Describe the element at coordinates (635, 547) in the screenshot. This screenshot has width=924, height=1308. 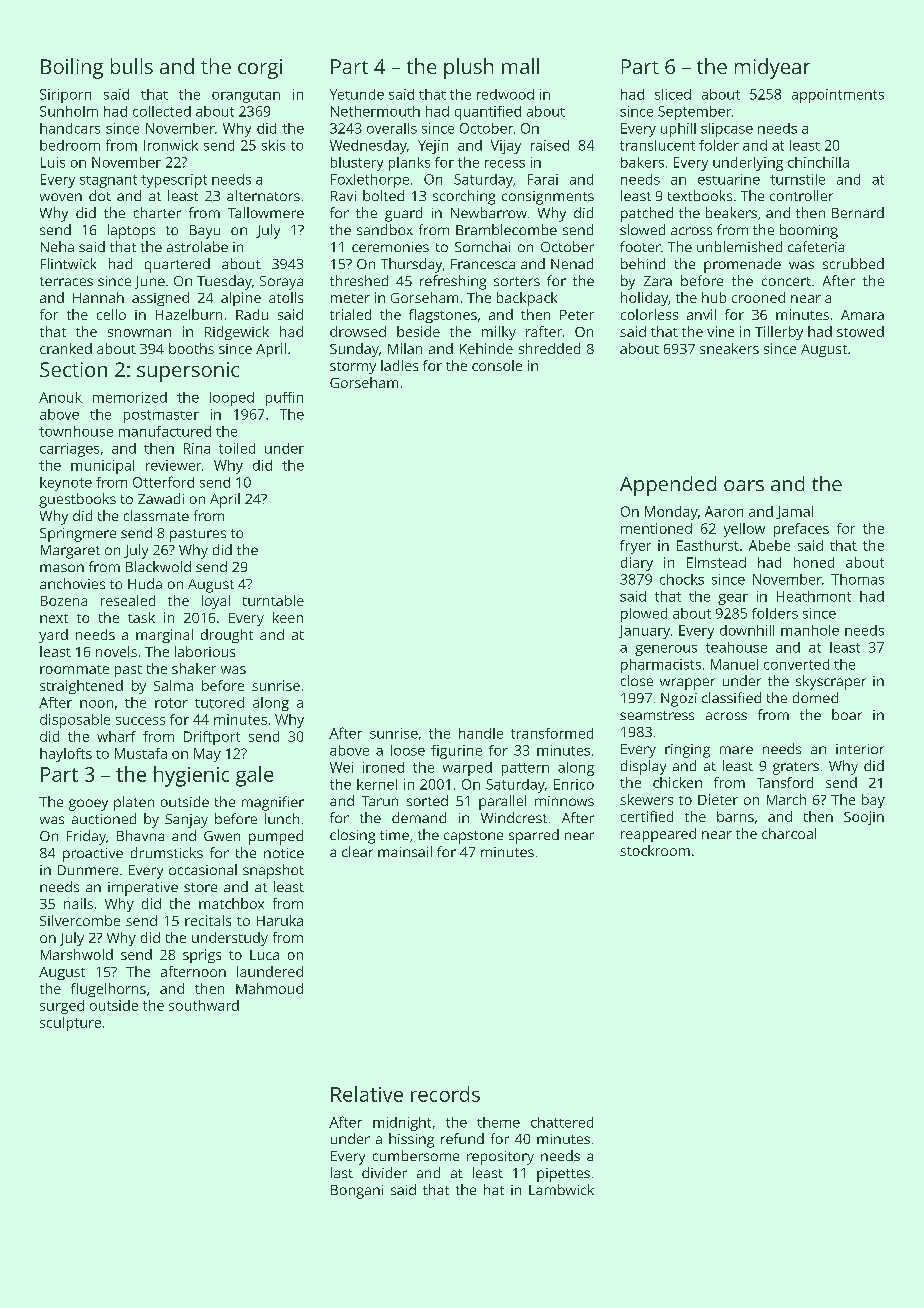
I see `fryer` at that location.
